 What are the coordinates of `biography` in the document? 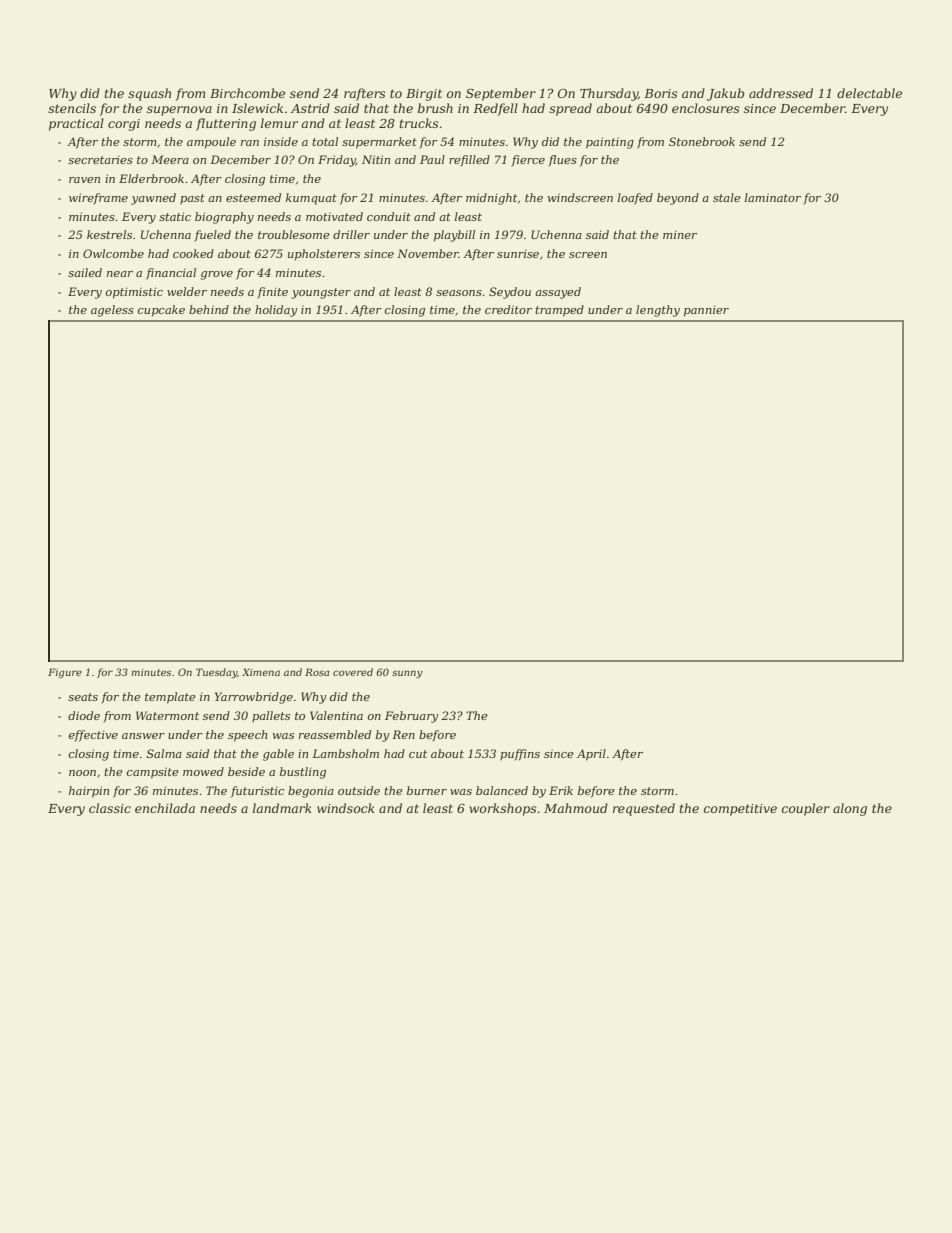 It's located at (224, 218).
